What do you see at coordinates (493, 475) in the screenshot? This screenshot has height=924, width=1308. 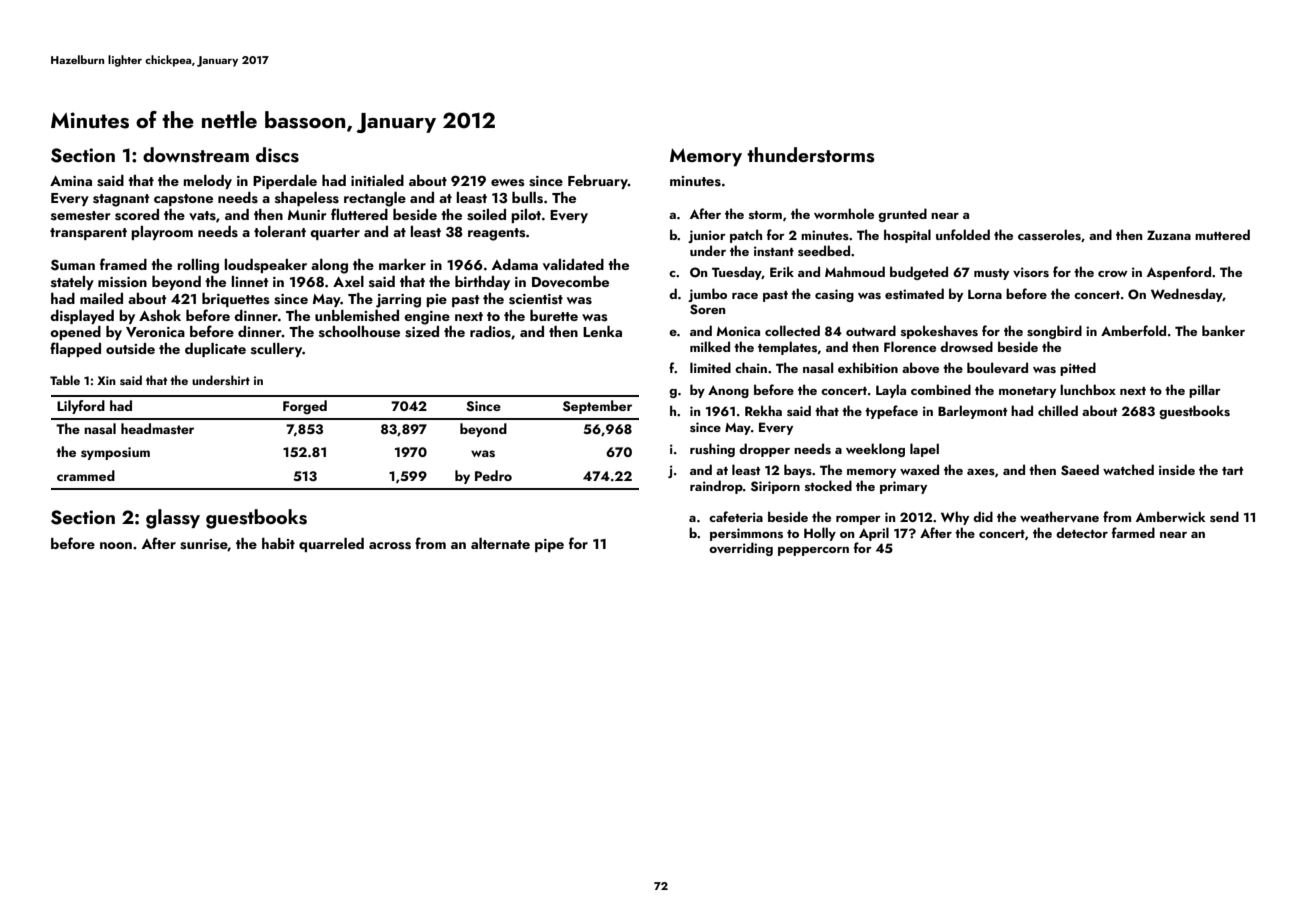 I see `Pedro` at bounding box center [493, 475].
